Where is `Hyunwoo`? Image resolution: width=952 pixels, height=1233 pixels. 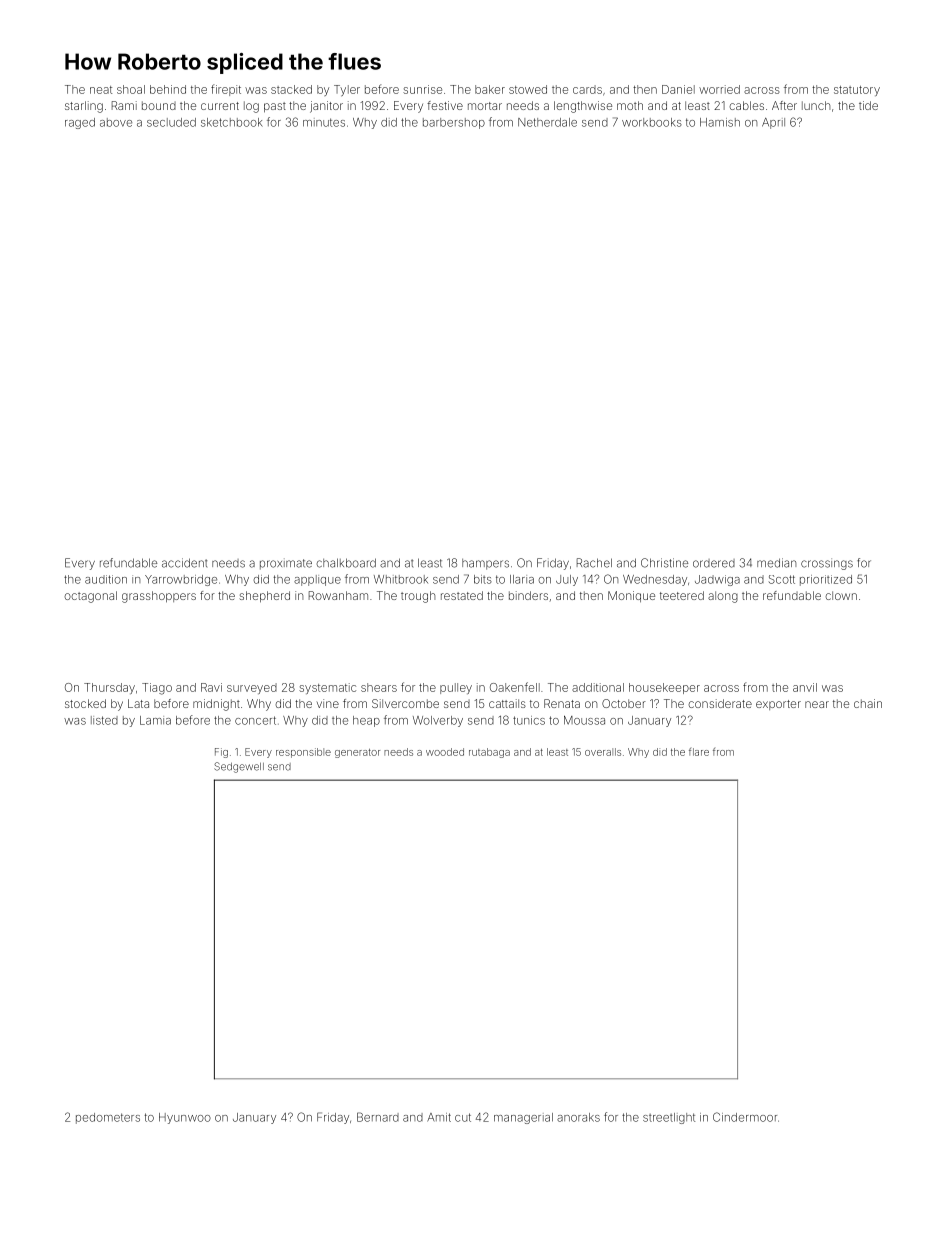
Hyunwoo is located at coordinates (185, 1118).
